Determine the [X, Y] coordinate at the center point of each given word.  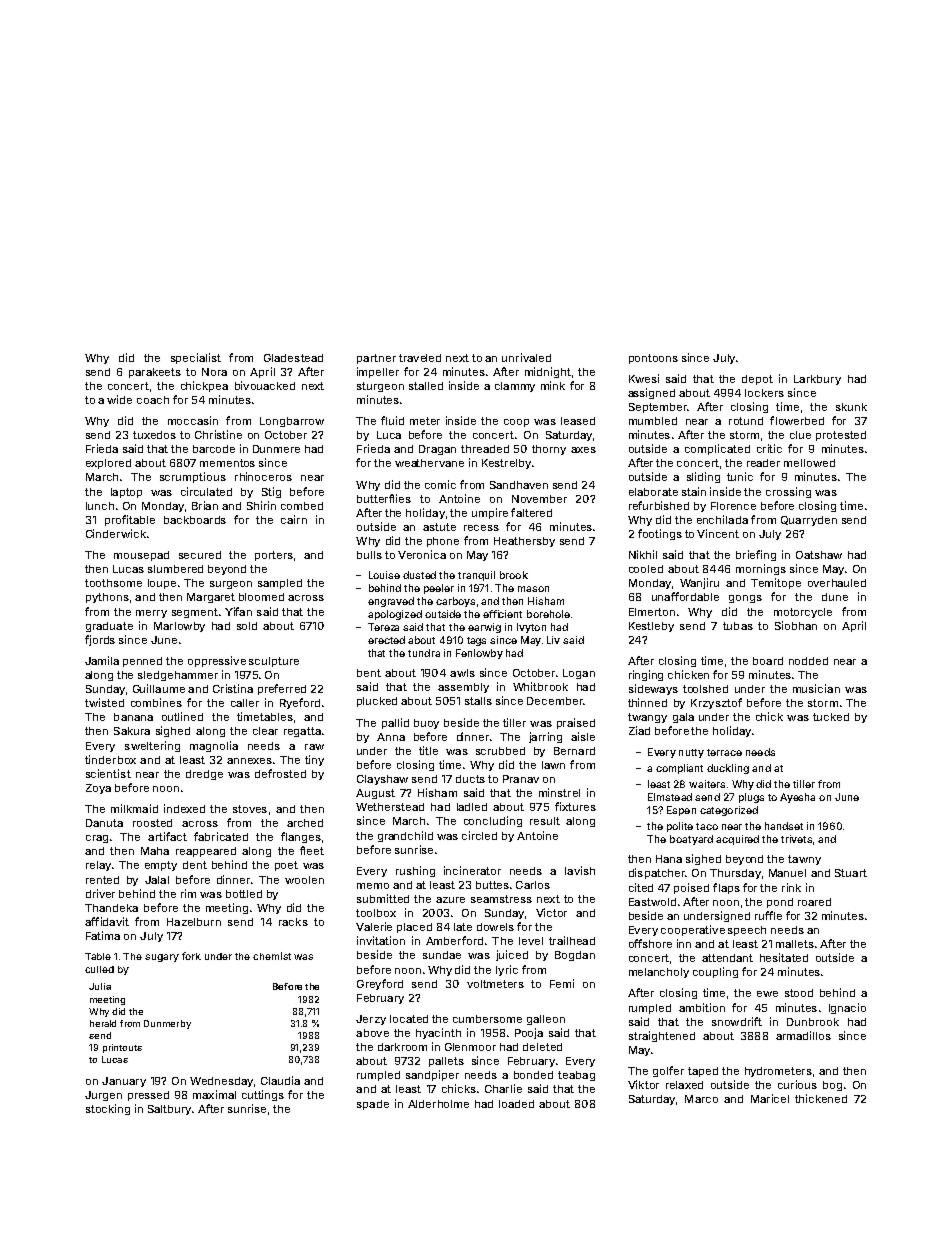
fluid [392, 420]
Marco [701, 1099]
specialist [196, 358]
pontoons [653, 359]
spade [373, 1105]
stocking [108, 1109]
